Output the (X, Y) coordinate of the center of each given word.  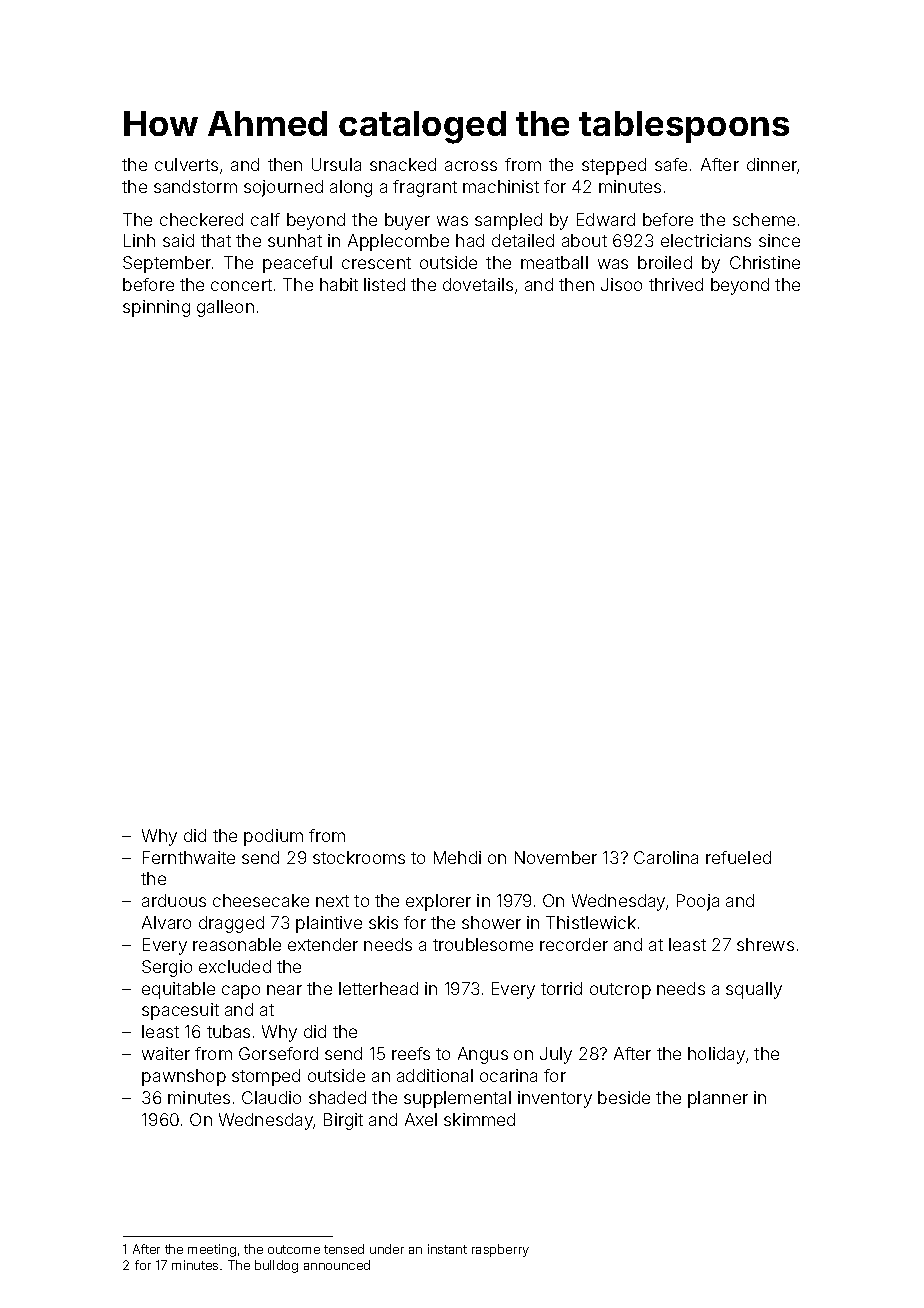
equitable (178, 990)
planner (718, 1099)
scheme (764, 219)
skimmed (479, 1119)
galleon (225, 308)
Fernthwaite (189, 857)
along (351, 188)
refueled (738, 857)
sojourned (283, 188)
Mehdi (457, 857)
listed (384, 284)
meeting (212, 1250)
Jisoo (621, 284)
